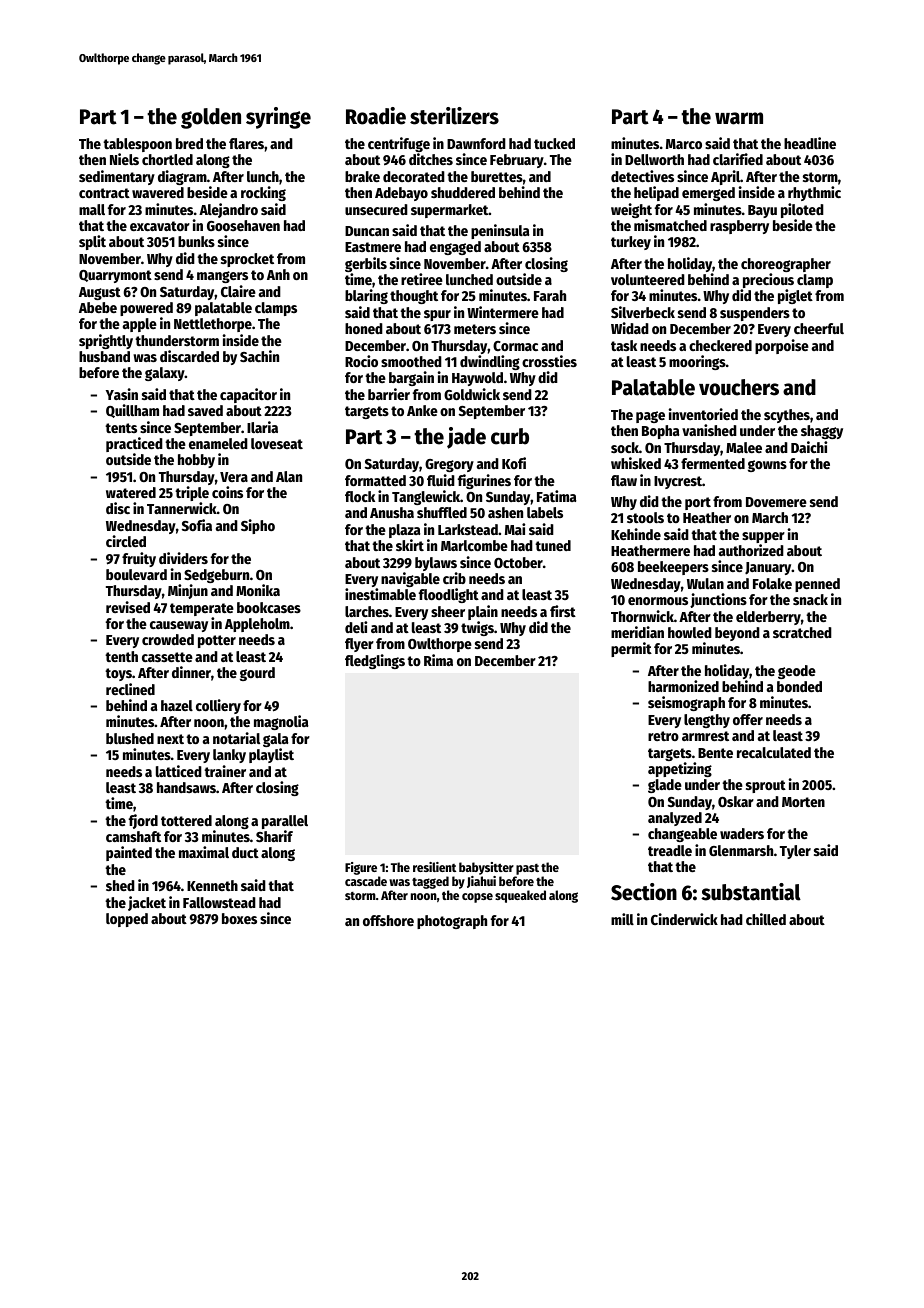 The image size is (924, 1308). What do you see at coordinates (809, 447) in the image?
I see `Daichi` at bounding box center [809, 447].
